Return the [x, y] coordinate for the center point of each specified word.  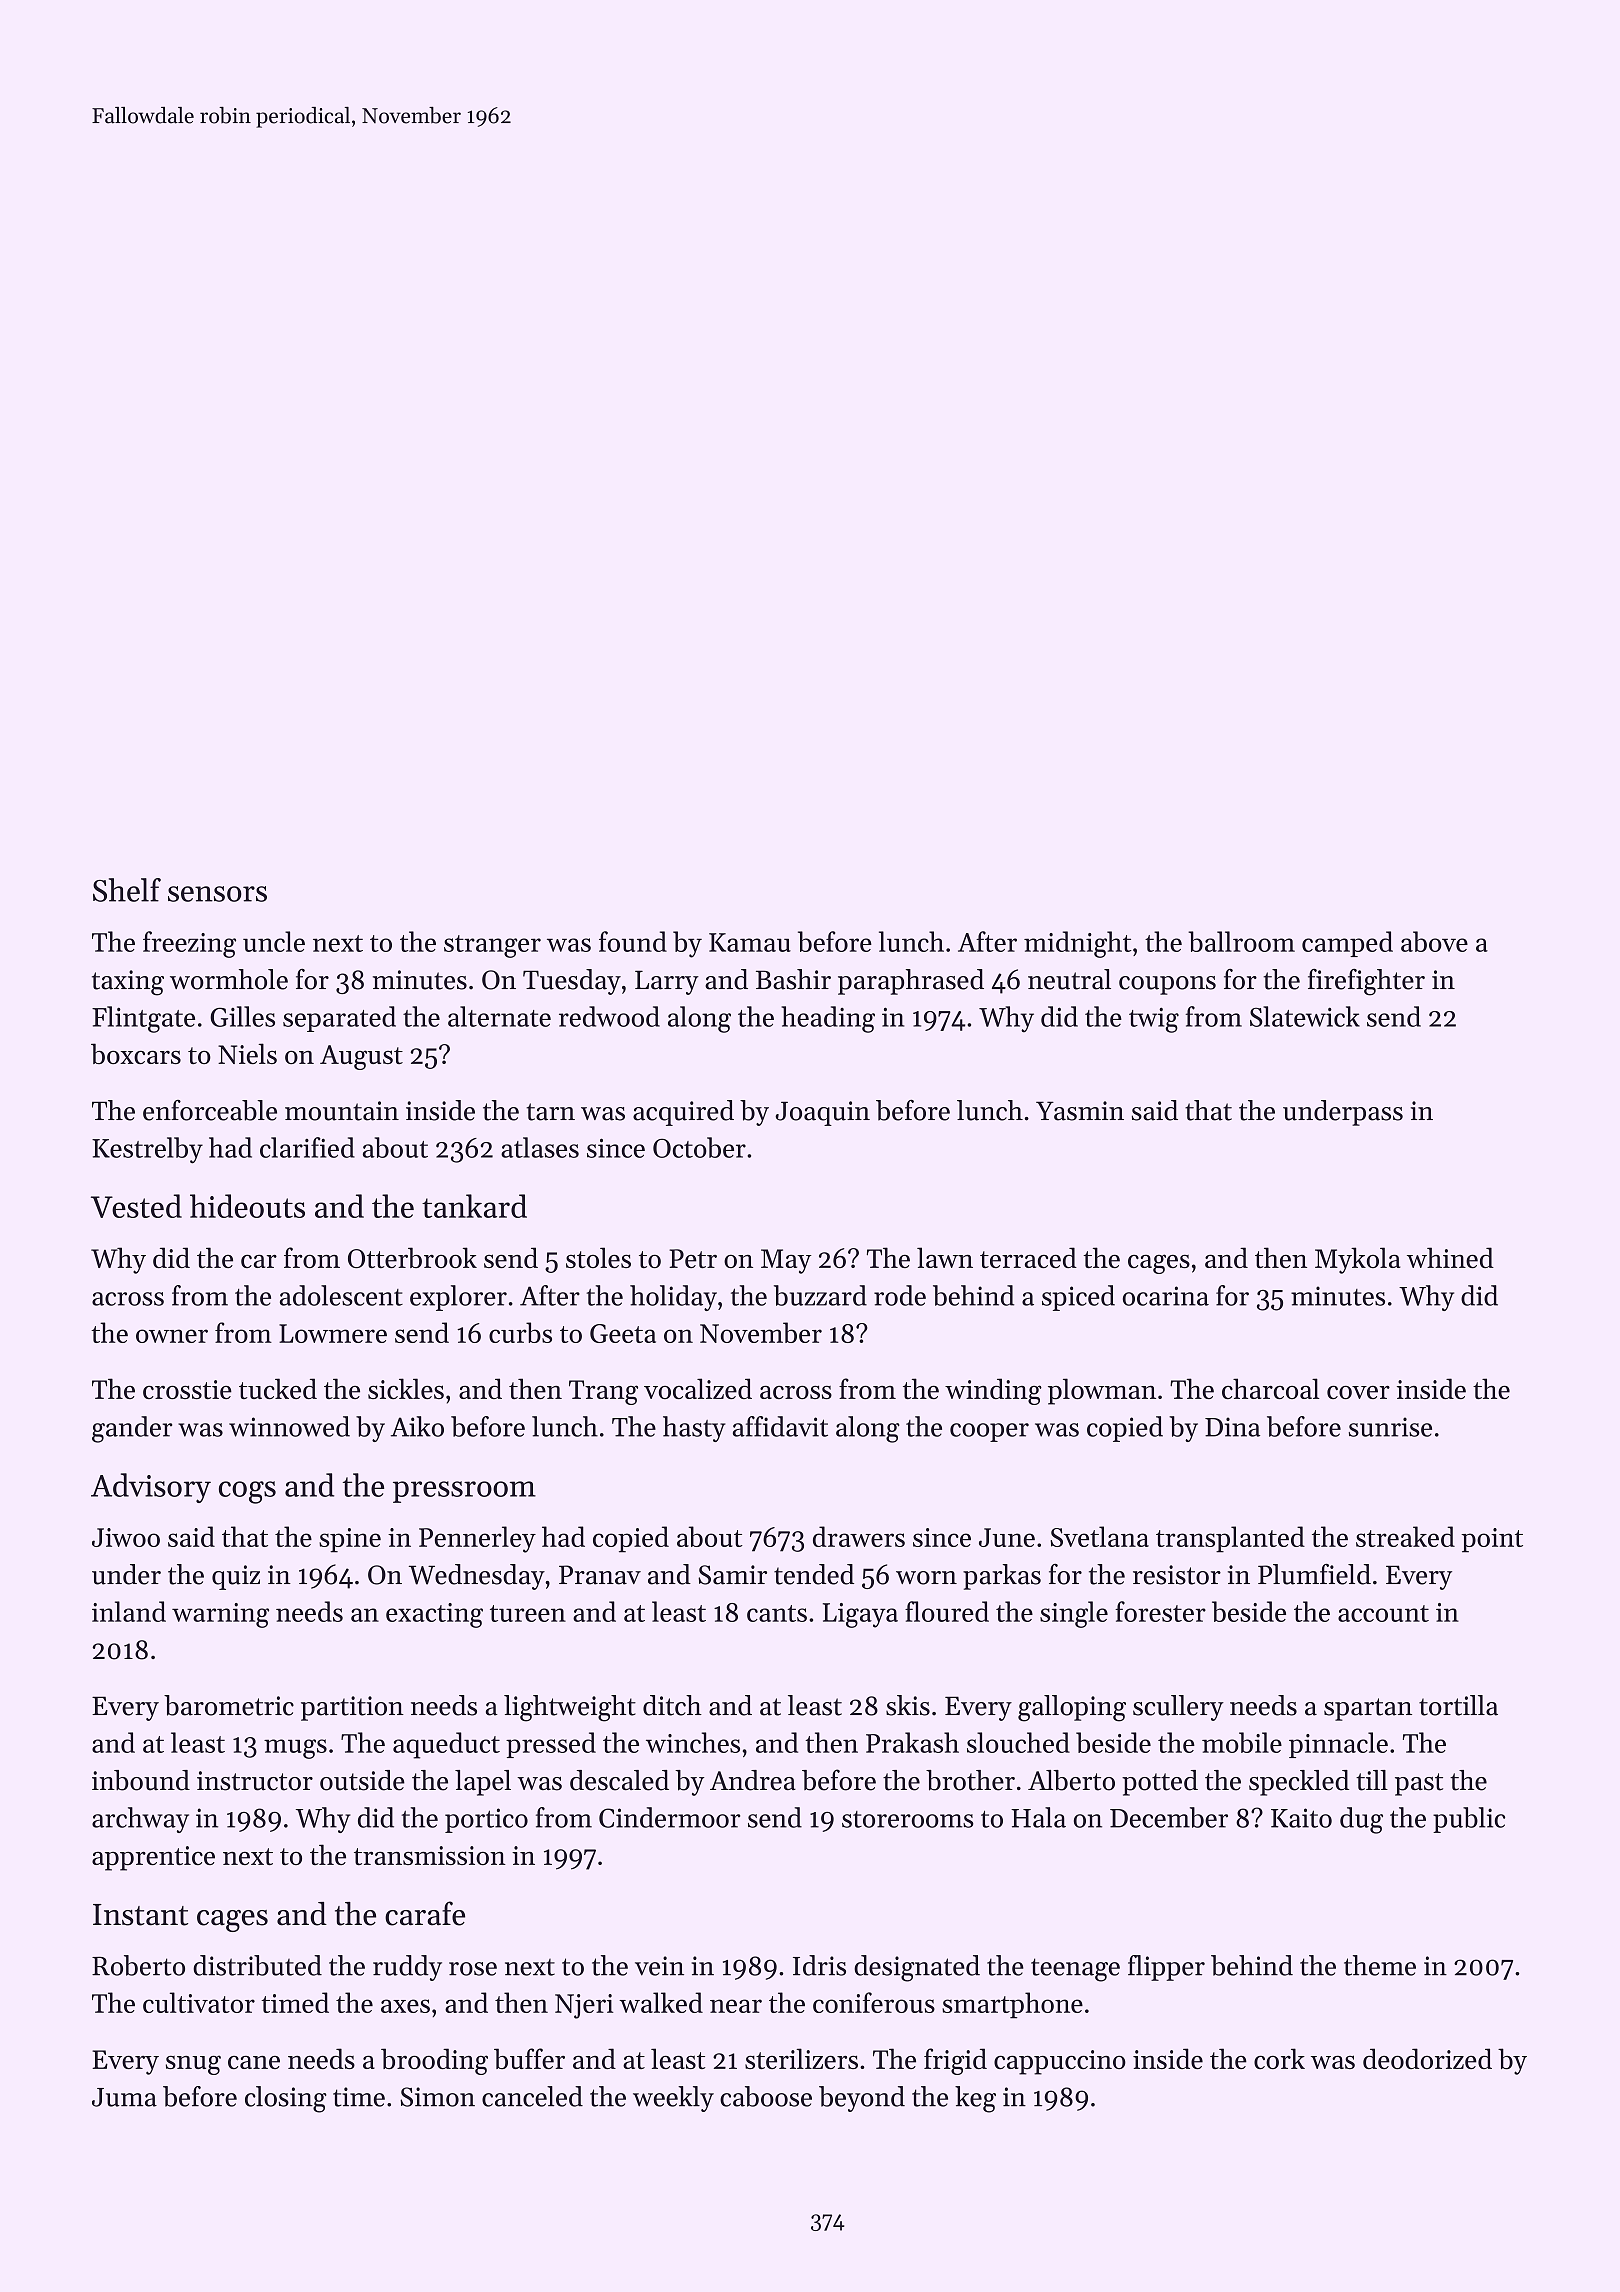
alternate [499, 1016]
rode [900, 1295]
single [1074, 1614]
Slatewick [1305, 1016]
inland [129, 1611]
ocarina [1166, 1296]
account [1383, 1613]
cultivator [199, 2002]
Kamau [750, 942]
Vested [136, 1206]
